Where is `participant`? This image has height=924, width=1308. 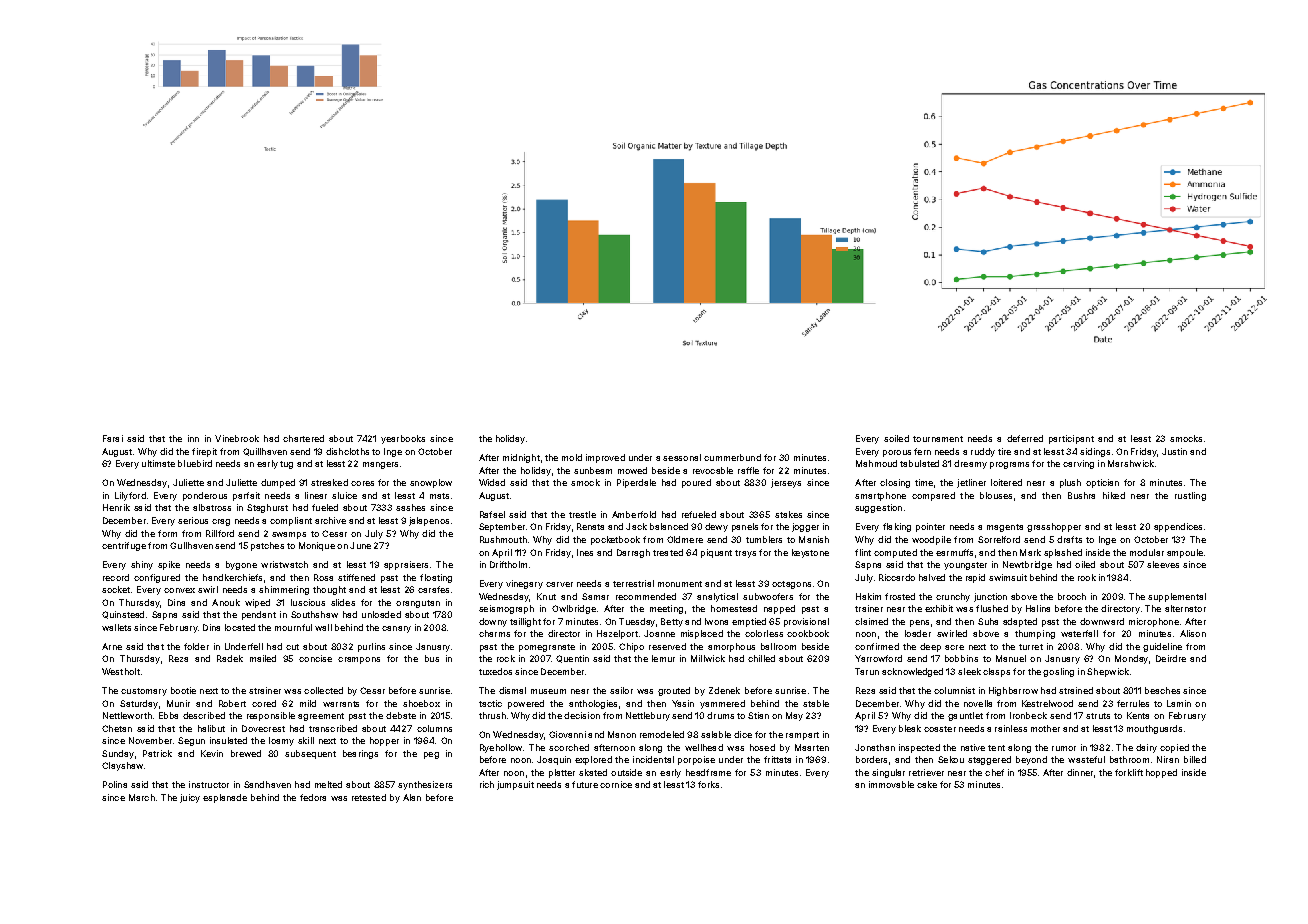 participant is located at coordinates (1071, 439).
